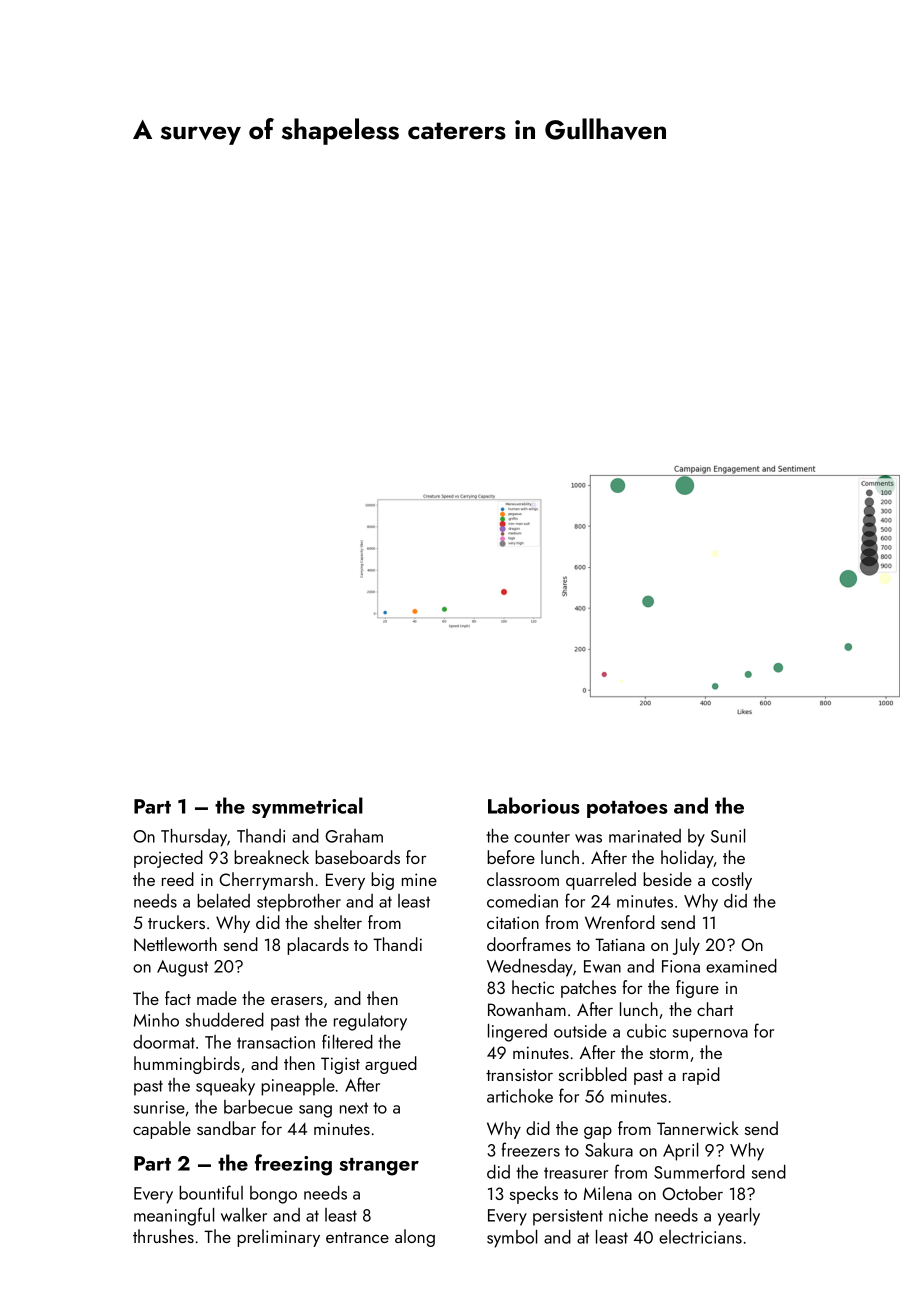 Image resolution: width=924 pixels, height=1314 pixels. Describe the element at coordinates (354, 1108) in the image. I see `next` at that location.
